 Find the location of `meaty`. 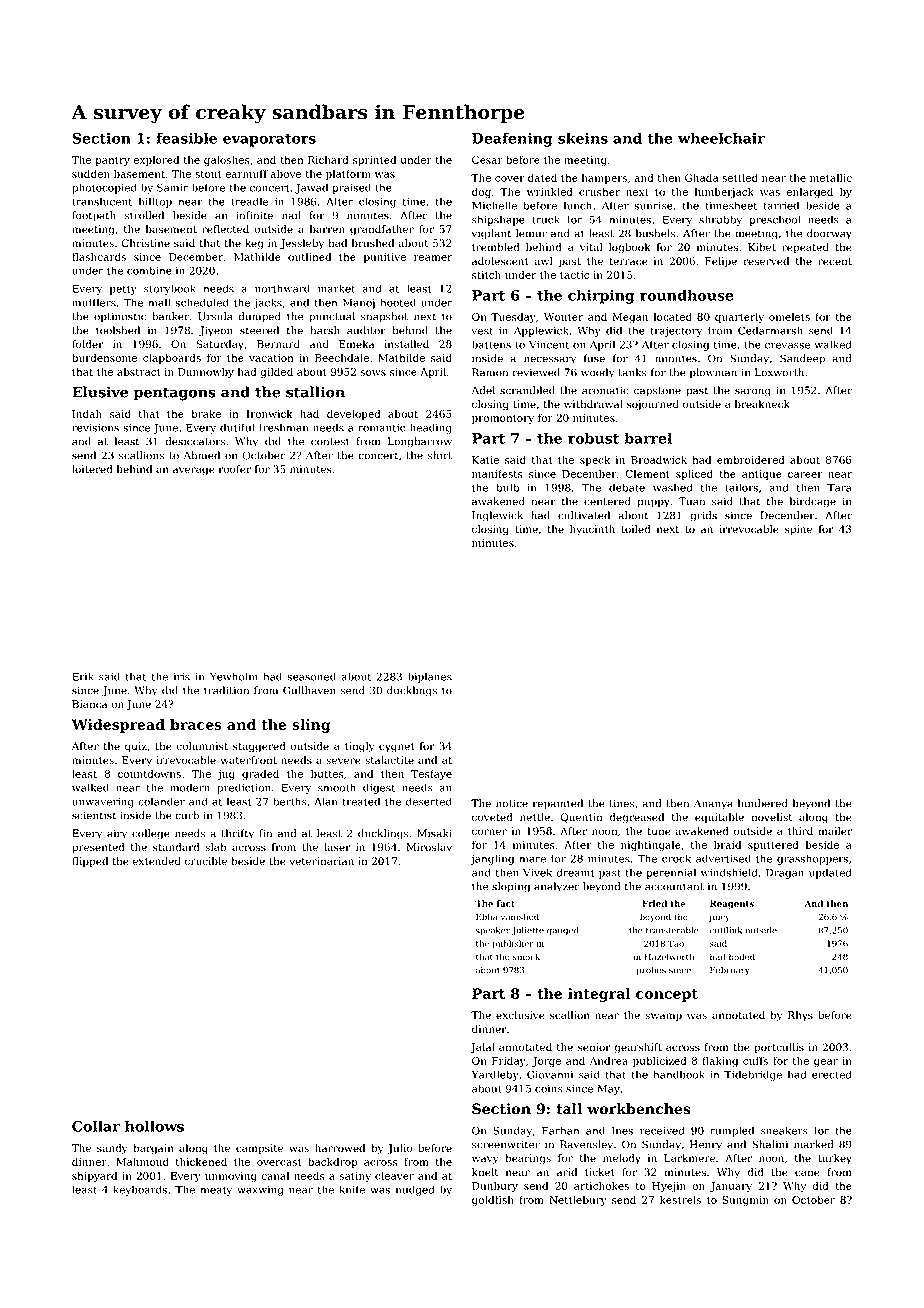

meaty is located at coordinates (216, 1191).
